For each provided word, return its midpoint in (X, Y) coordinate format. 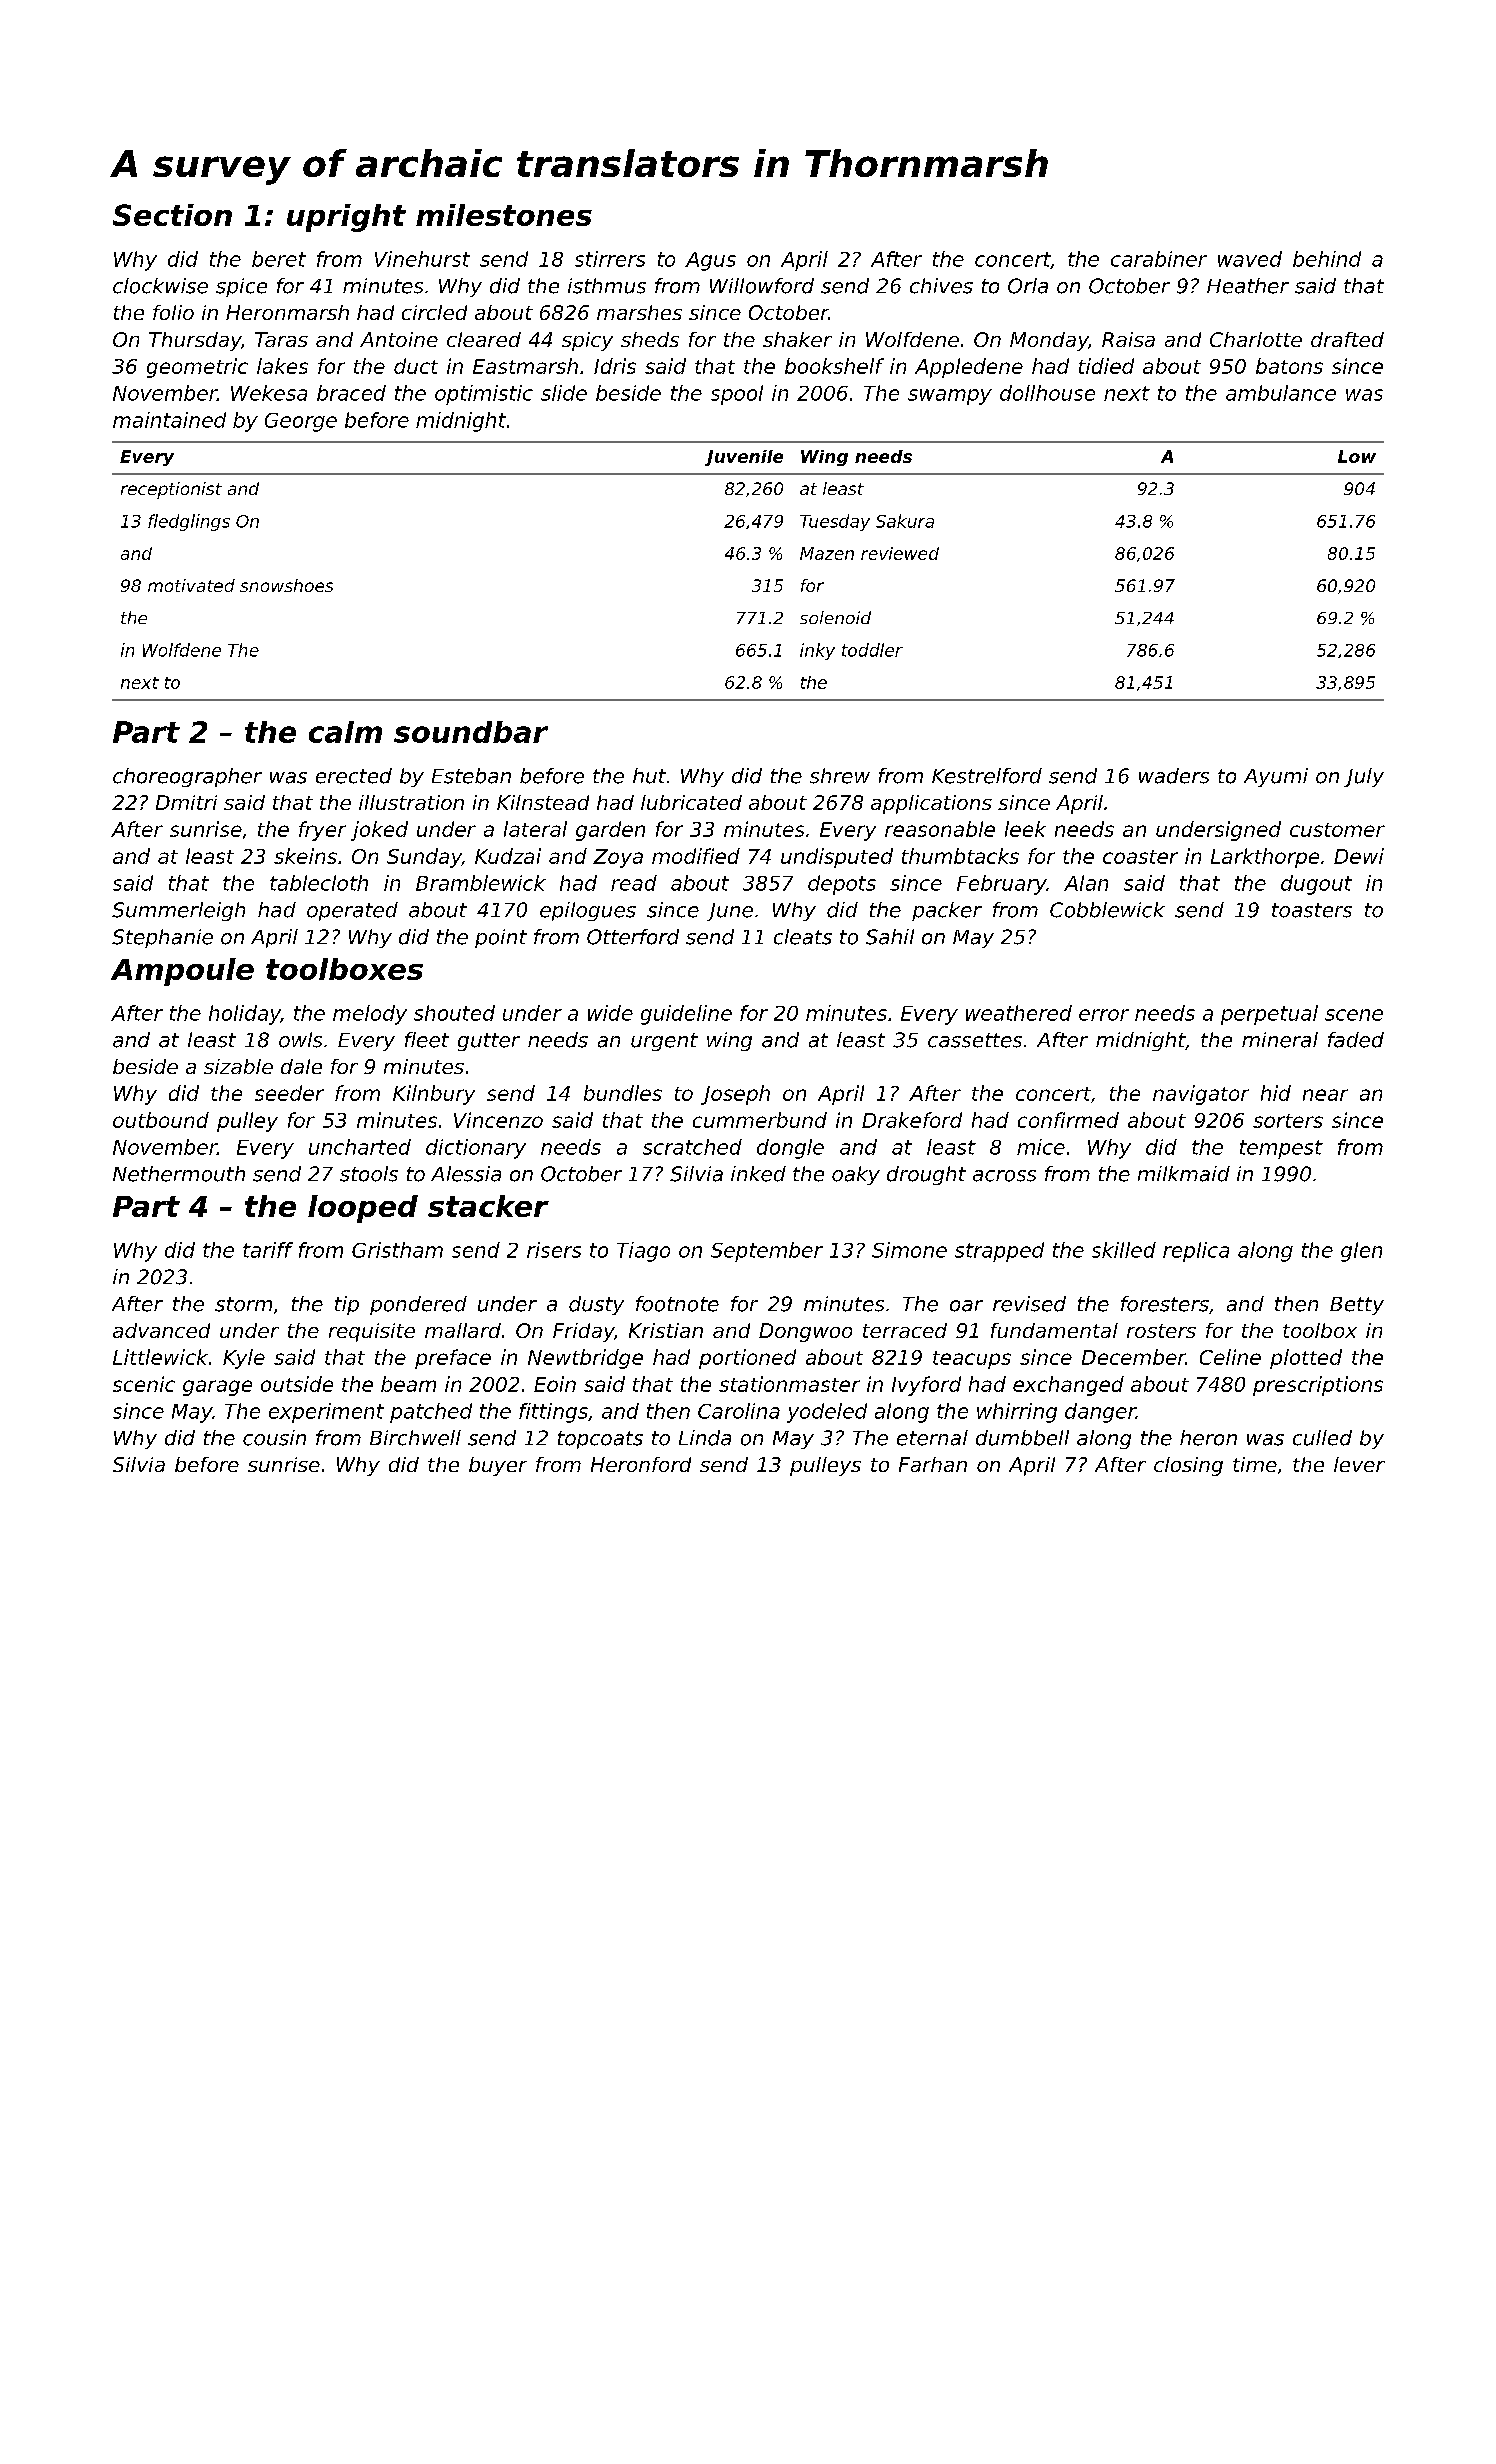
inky (817, 651)
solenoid (835, 617)
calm (345, 732)
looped (363, 1209)
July (1364, 777)
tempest (1281, 1149)
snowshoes (286, 585)
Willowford (762, 286)
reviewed (900, 553)
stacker (488, 1206)
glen (1361, 1252)
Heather (1248, 286)
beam (408, 1384)
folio (173, 312)
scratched (692, 1147)
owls (300, 1040)
